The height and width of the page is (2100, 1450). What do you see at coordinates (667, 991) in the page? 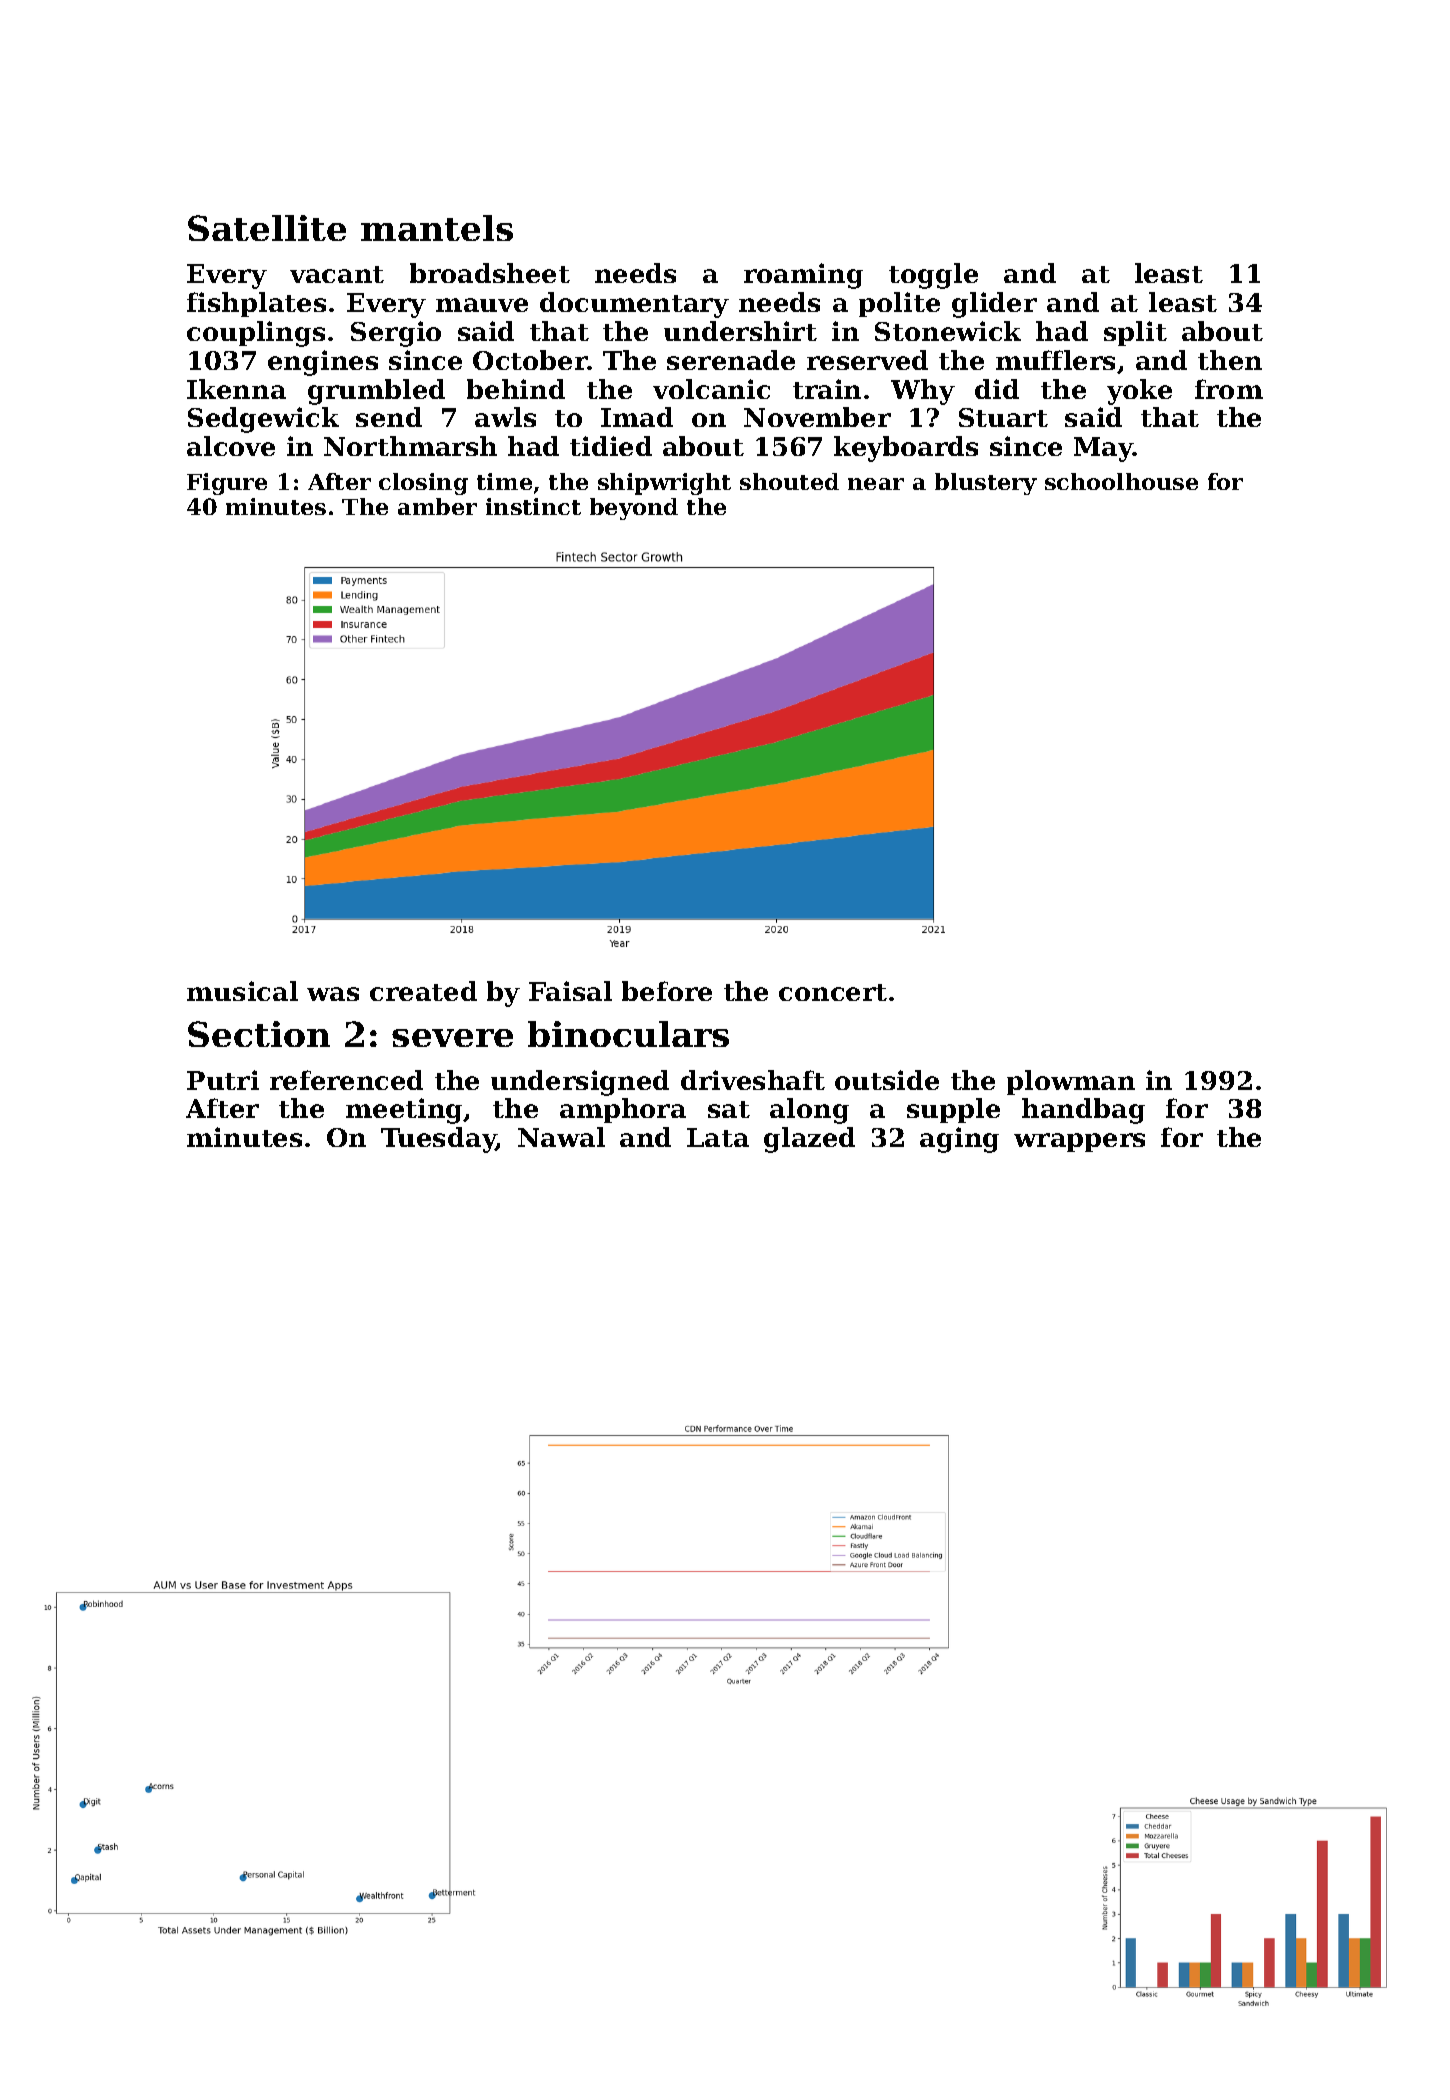
I see `before` at bounding box center [667, 991].
